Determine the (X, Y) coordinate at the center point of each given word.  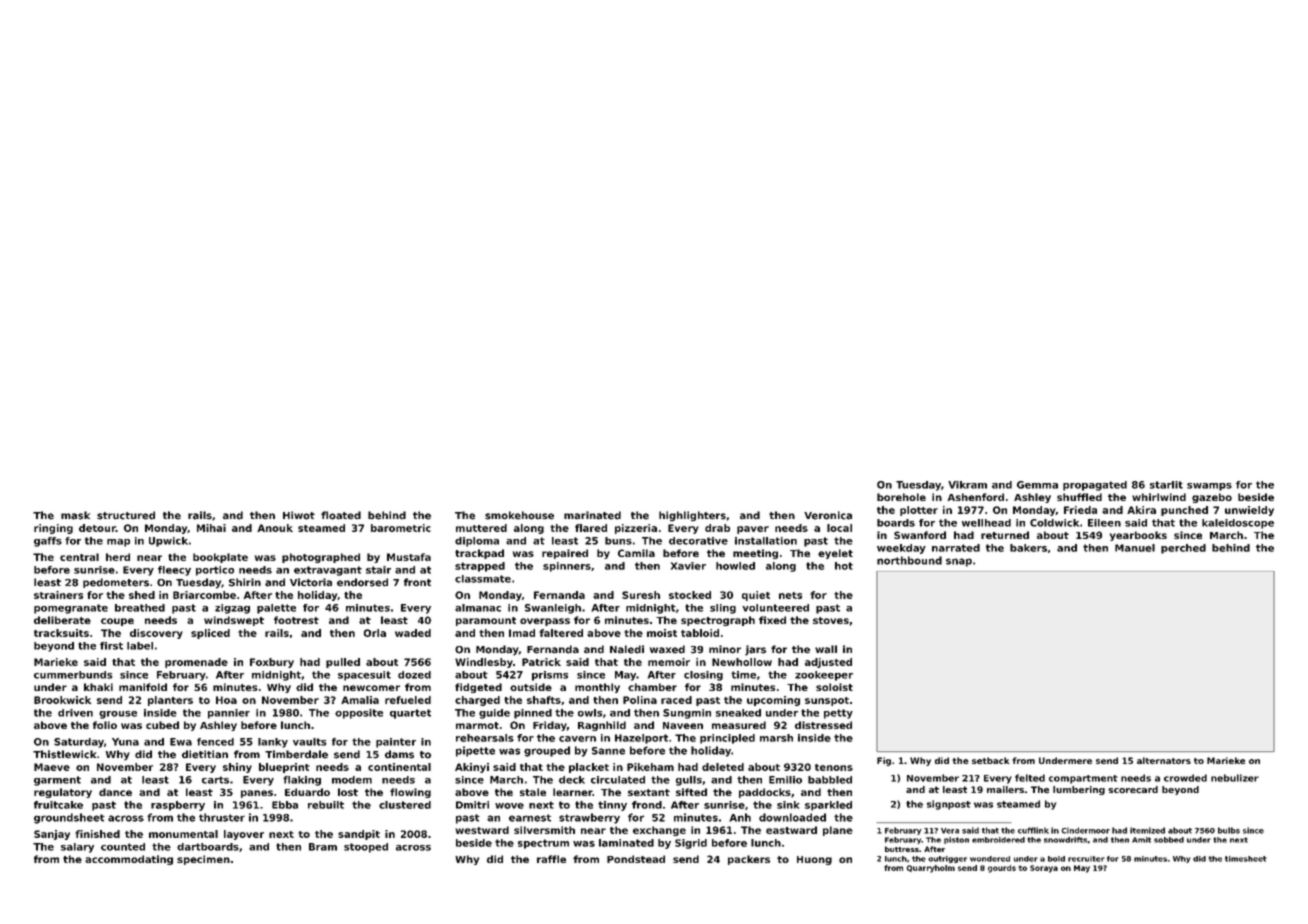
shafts (544, 700)
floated (341, 515)
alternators (1164, 760)
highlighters (692, 516)
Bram (323, 847)
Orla (375, 633)
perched (1183, 549)
